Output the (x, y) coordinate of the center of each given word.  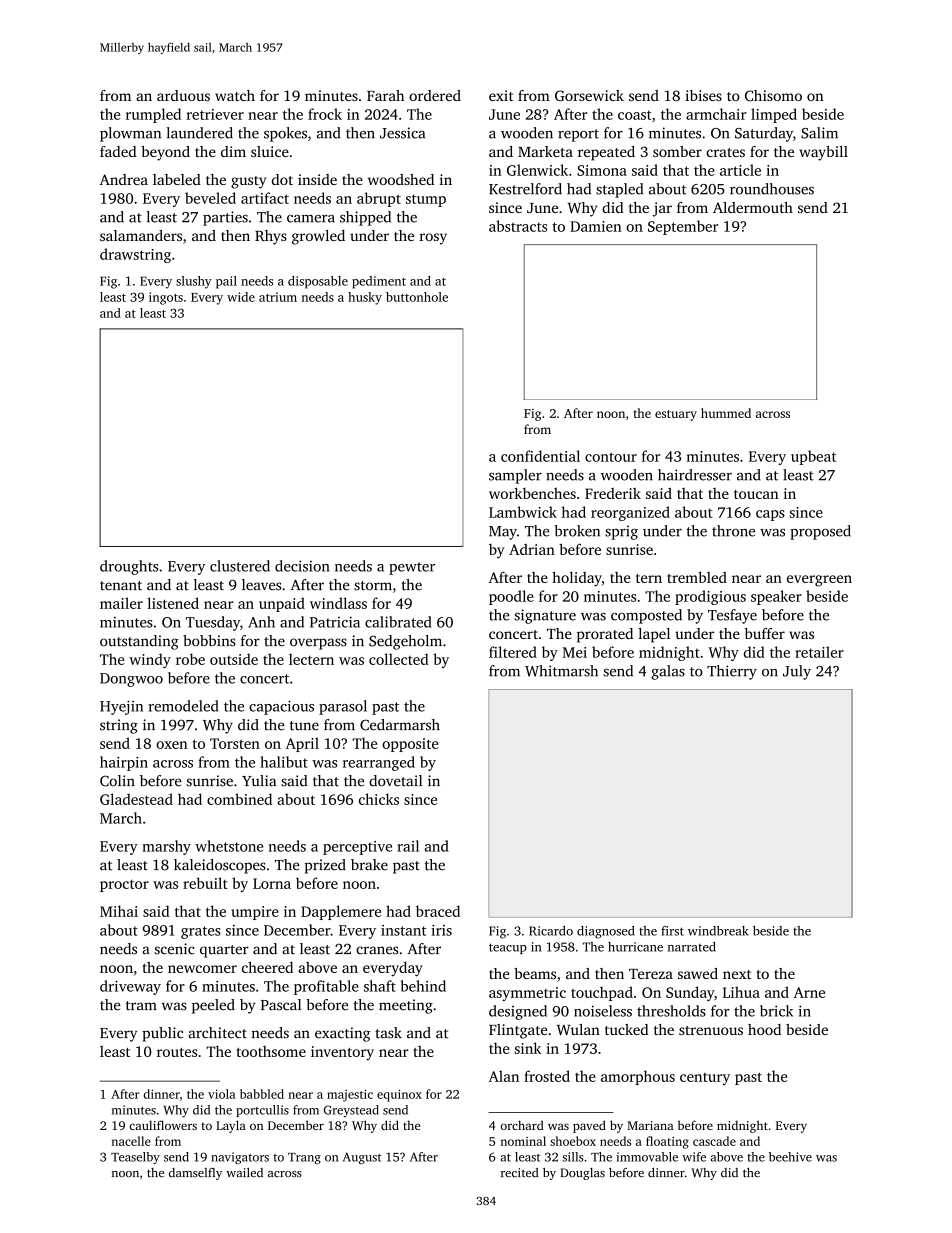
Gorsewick (589, 95)
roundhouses (772, 189)
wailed (244, 1173)
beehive (790, 1157)
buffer (765, 633)
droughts (129, 567)
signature (545, 616)
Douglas (582, 1174)
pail (226, 282)
